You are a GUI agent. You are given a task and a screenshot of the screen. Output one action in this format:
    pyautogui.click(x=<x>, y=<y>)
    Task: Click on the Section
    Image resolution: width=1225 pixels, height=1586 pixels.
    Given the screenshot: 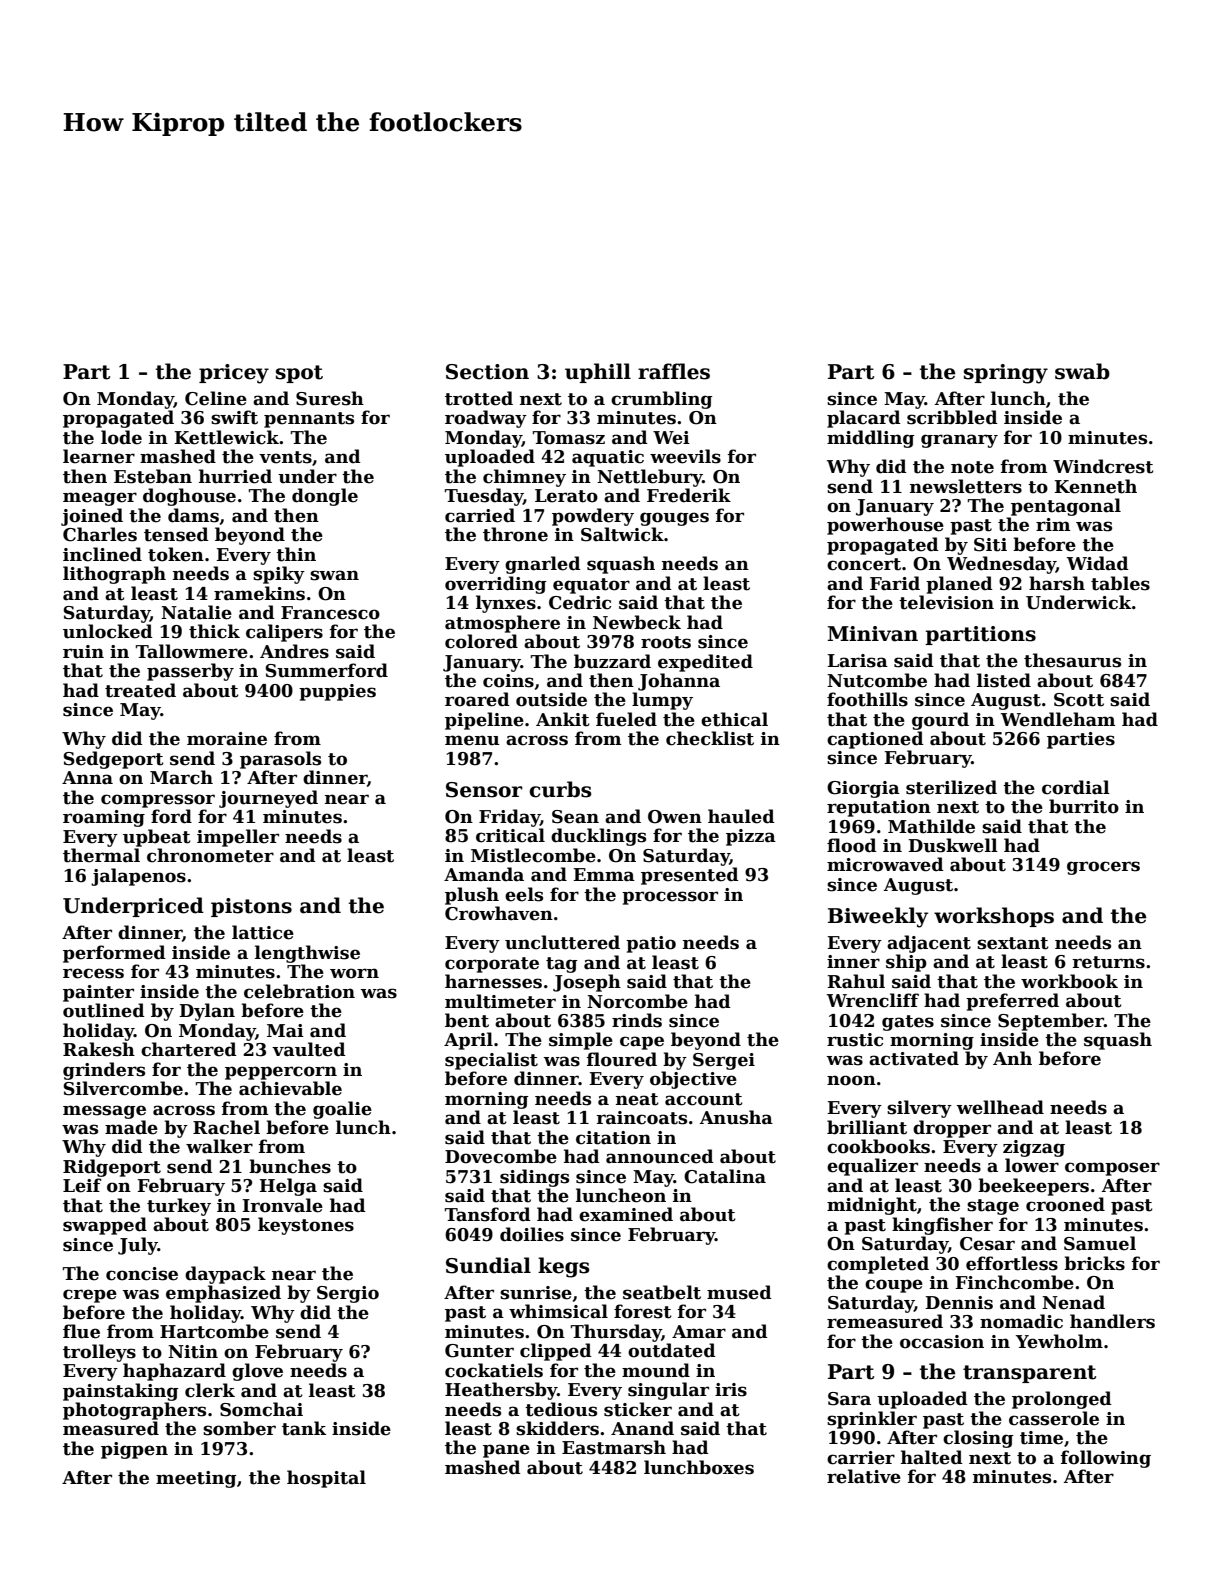 What is the action you would take?
    pyautogui.click(x=487, y=372)
